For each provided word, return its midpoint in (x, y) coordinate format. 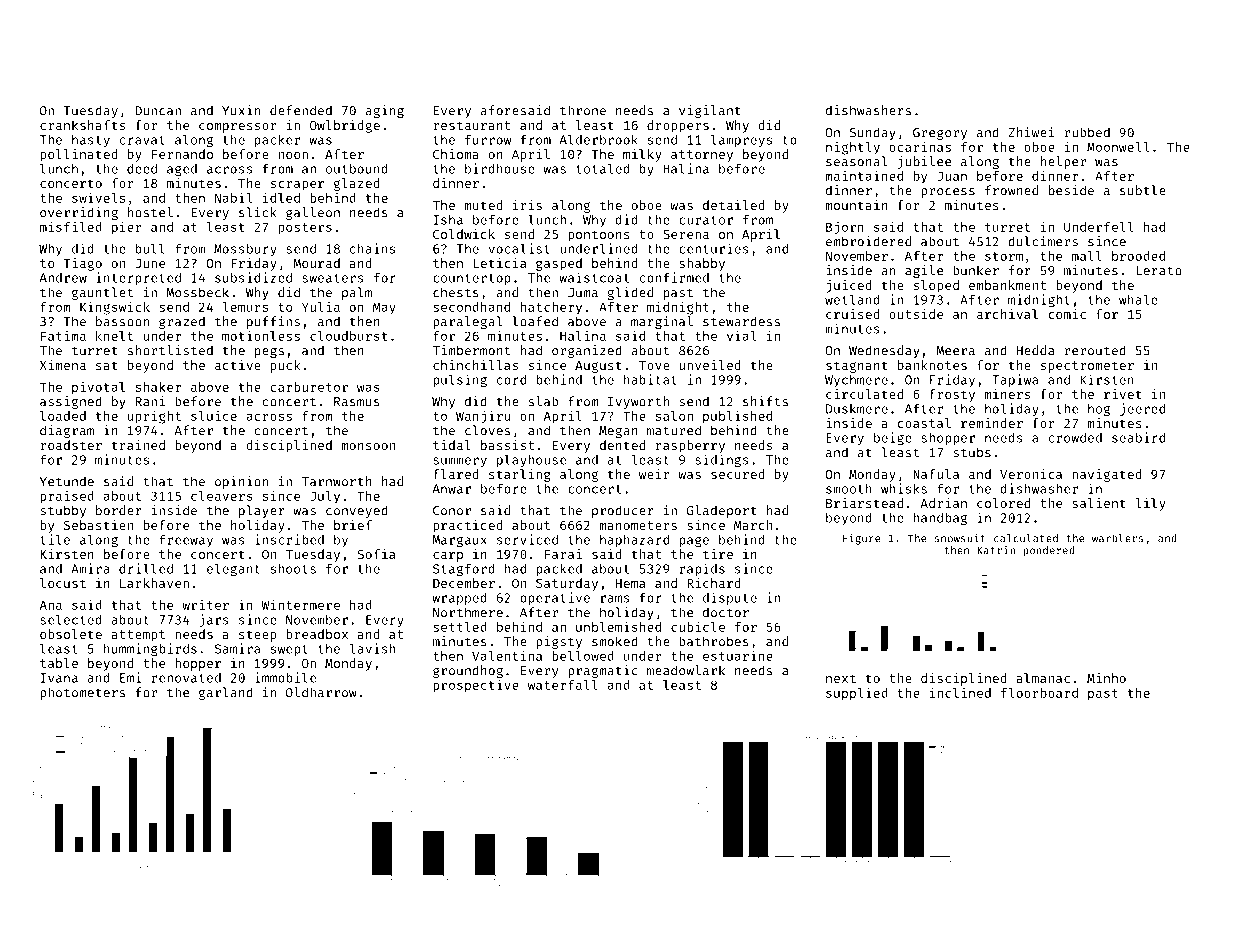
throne (583, 110)
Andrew (63, 278)
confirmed (674, 277)
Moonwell (1118, 147)
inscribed (289, 539)
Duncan (158, 111)
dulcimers (1043, 241)
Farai (563, 554)
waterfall (563, 685)
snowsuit (960, 538)
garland (226, 693)
